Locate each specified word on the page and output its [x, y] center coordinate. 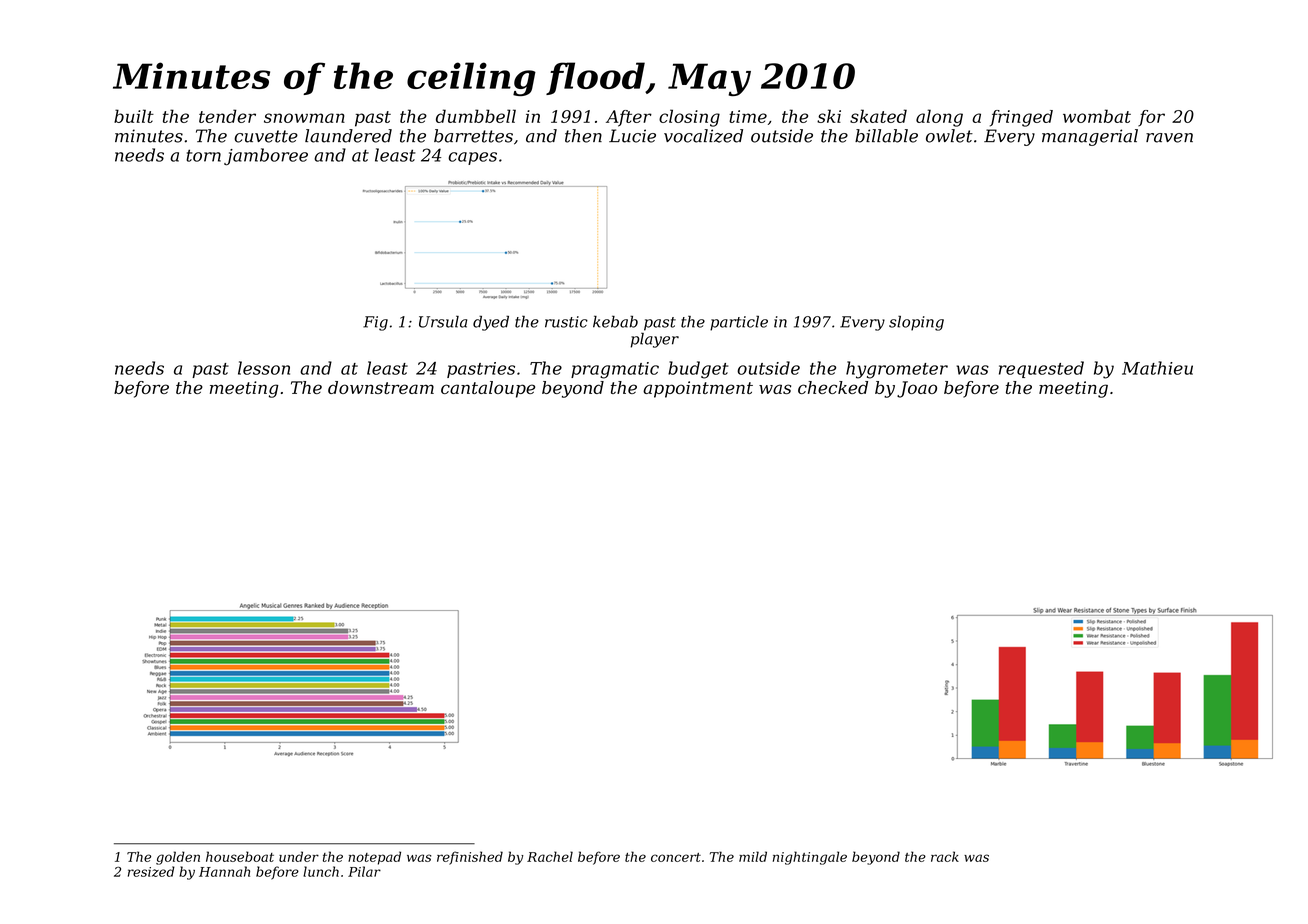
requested [1041, 369]
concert [676, 857]
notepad [374, 858]
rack [945, 856]
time [748, 116]
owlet [949, 136]
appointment [698, 389]
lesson [264, 368]
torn [203, 155]
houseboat [240, 856]
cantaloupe [488, 389]
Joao [917, 389]
